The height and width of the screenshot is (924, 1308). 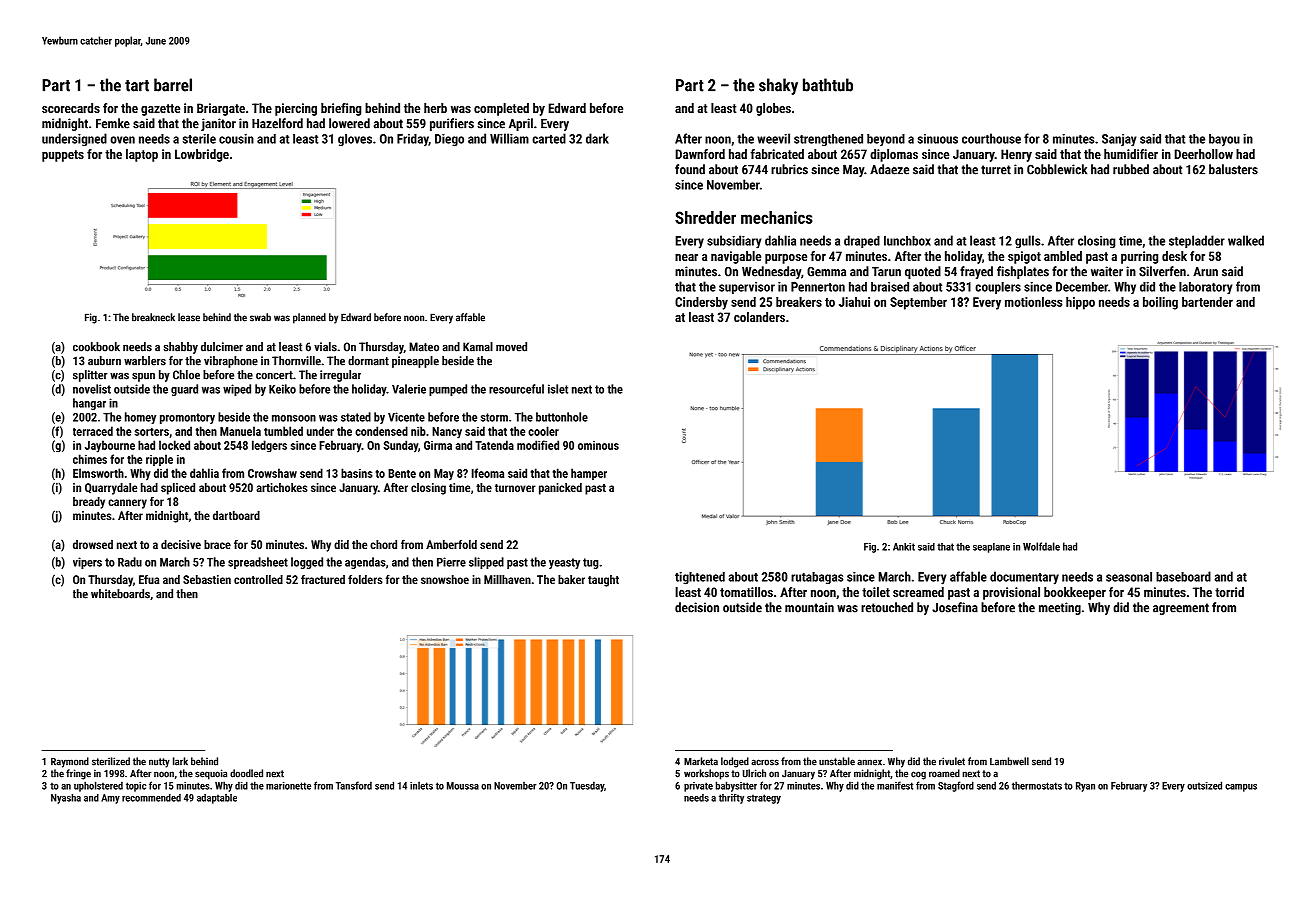 What do you see at coordinates (697, 607) in the screenshot?
I see `decision` at bounding box center [697, 607].
